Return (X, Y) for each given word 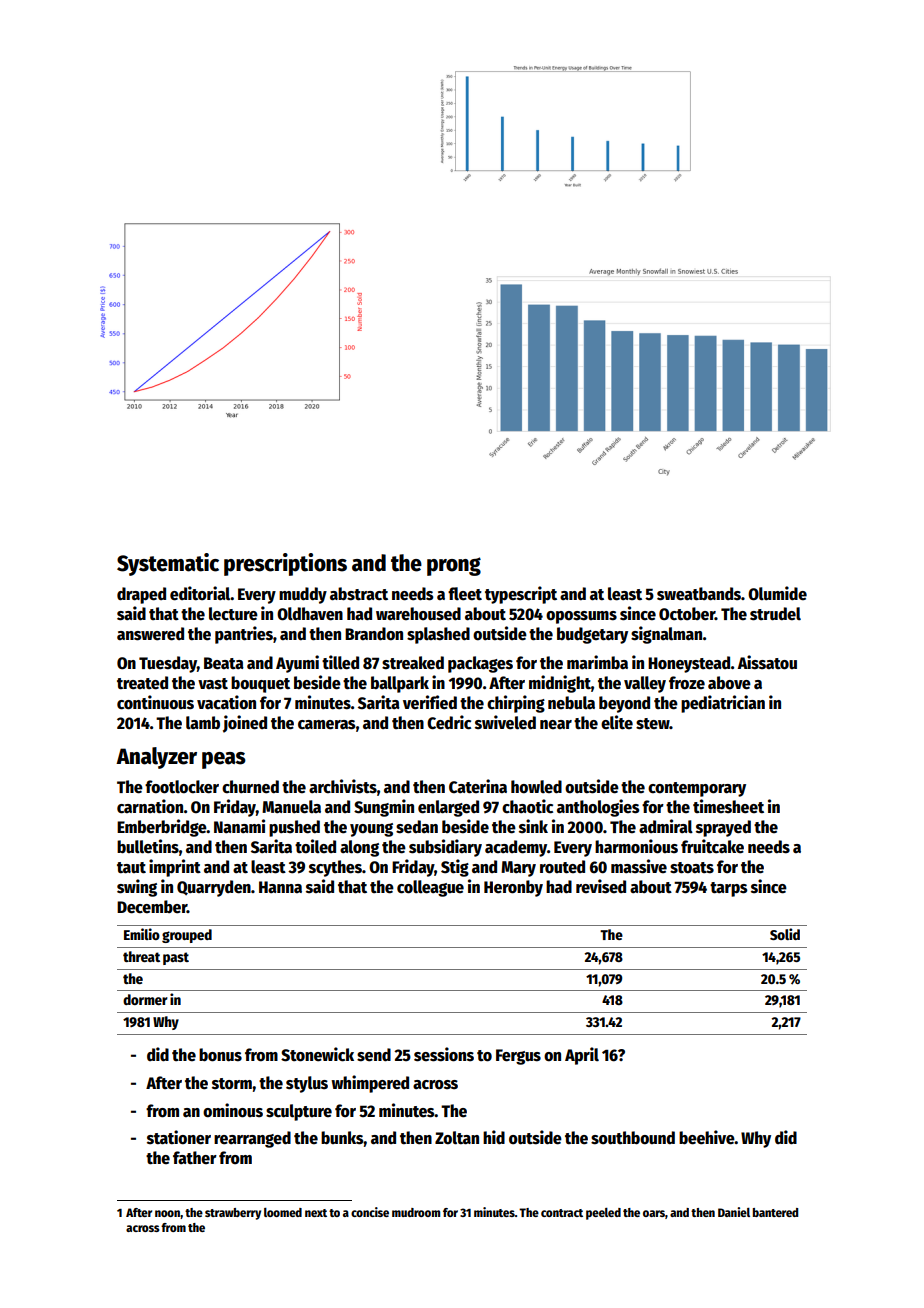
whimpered (370, 1084)
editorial (200, 593)
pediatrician (723, 704)
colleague (430, 888)
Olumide (777, 593)
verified (430, 702)
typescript (521, 595)
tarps (729, 889)
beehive (707, 1137)
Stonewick (317, 1054)
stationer (179, 1137)
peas (224, 760)
